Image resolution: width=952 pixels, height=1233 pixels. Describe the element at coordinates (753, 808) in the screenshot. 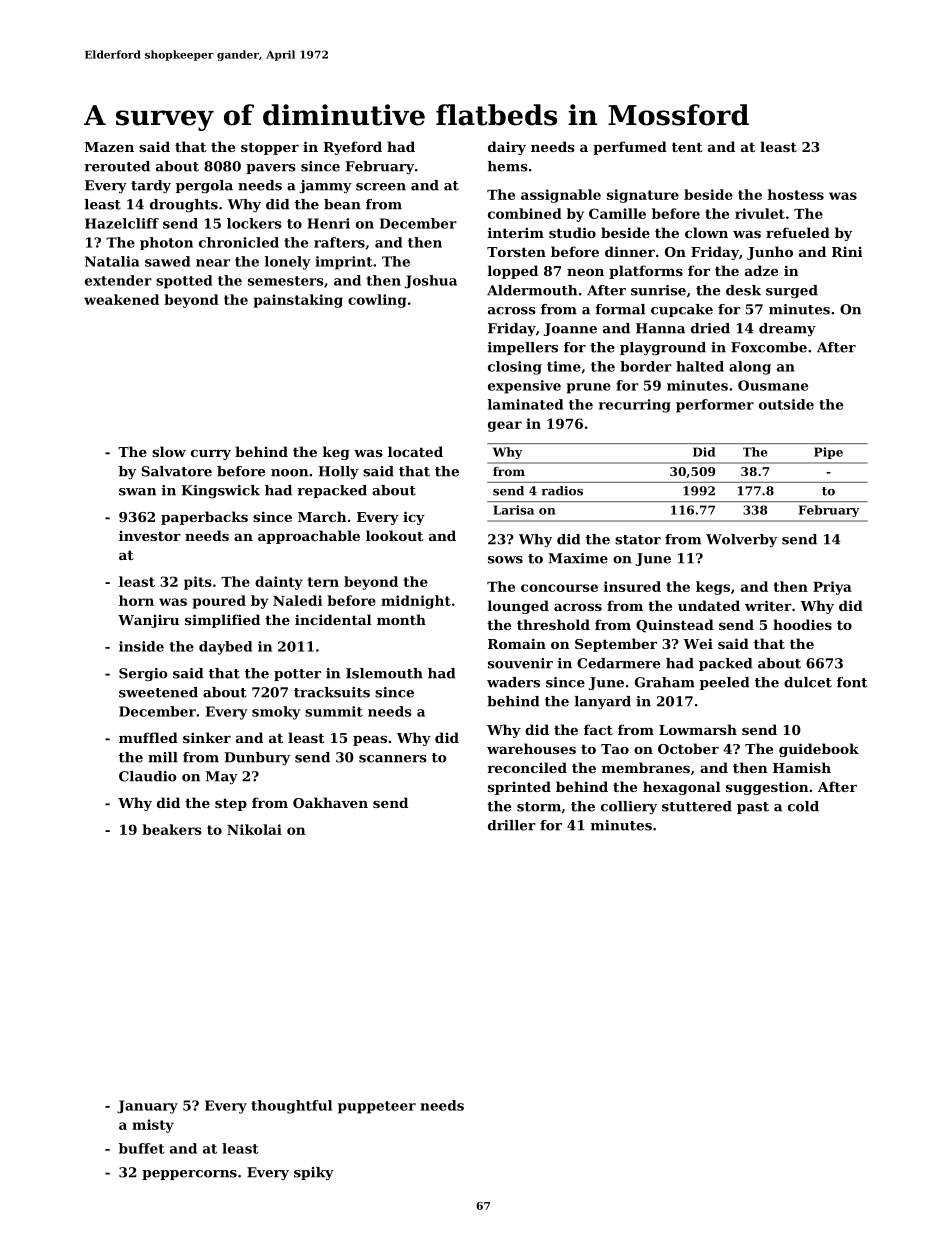

I see `past` at that location.
